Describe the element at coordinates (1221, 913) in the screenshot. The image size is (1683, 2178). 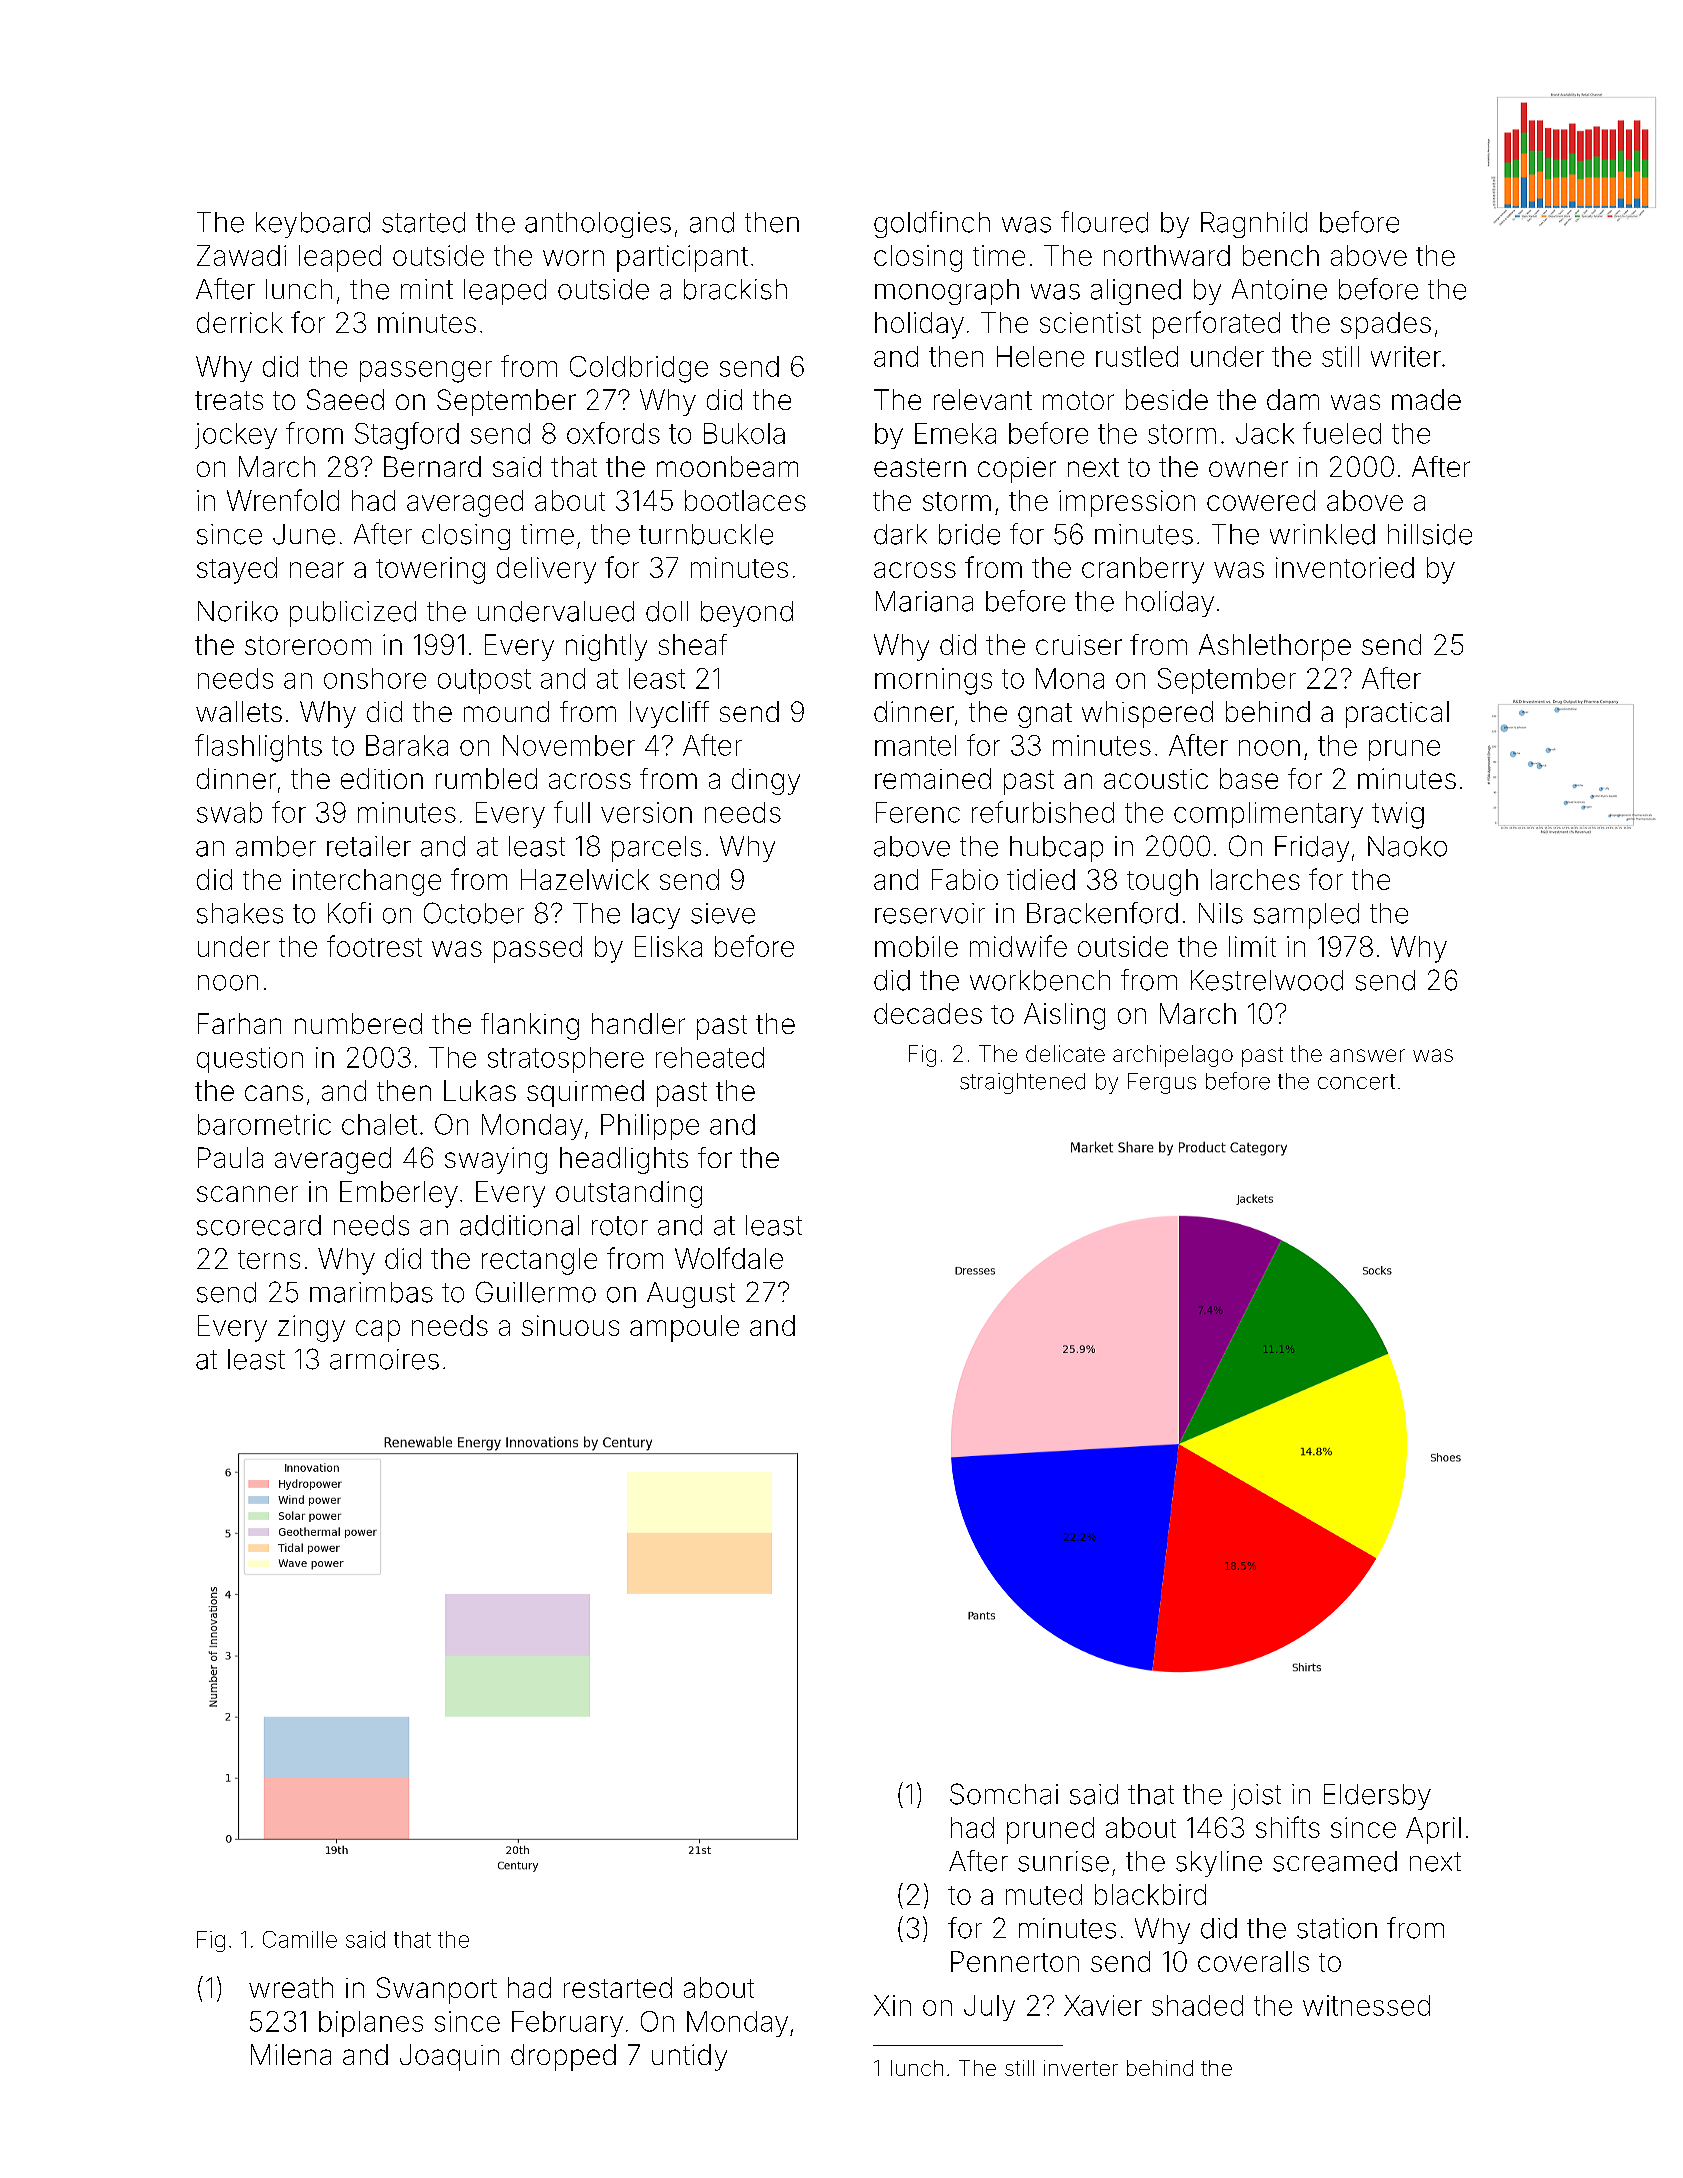
I see `Nils` at that location.
